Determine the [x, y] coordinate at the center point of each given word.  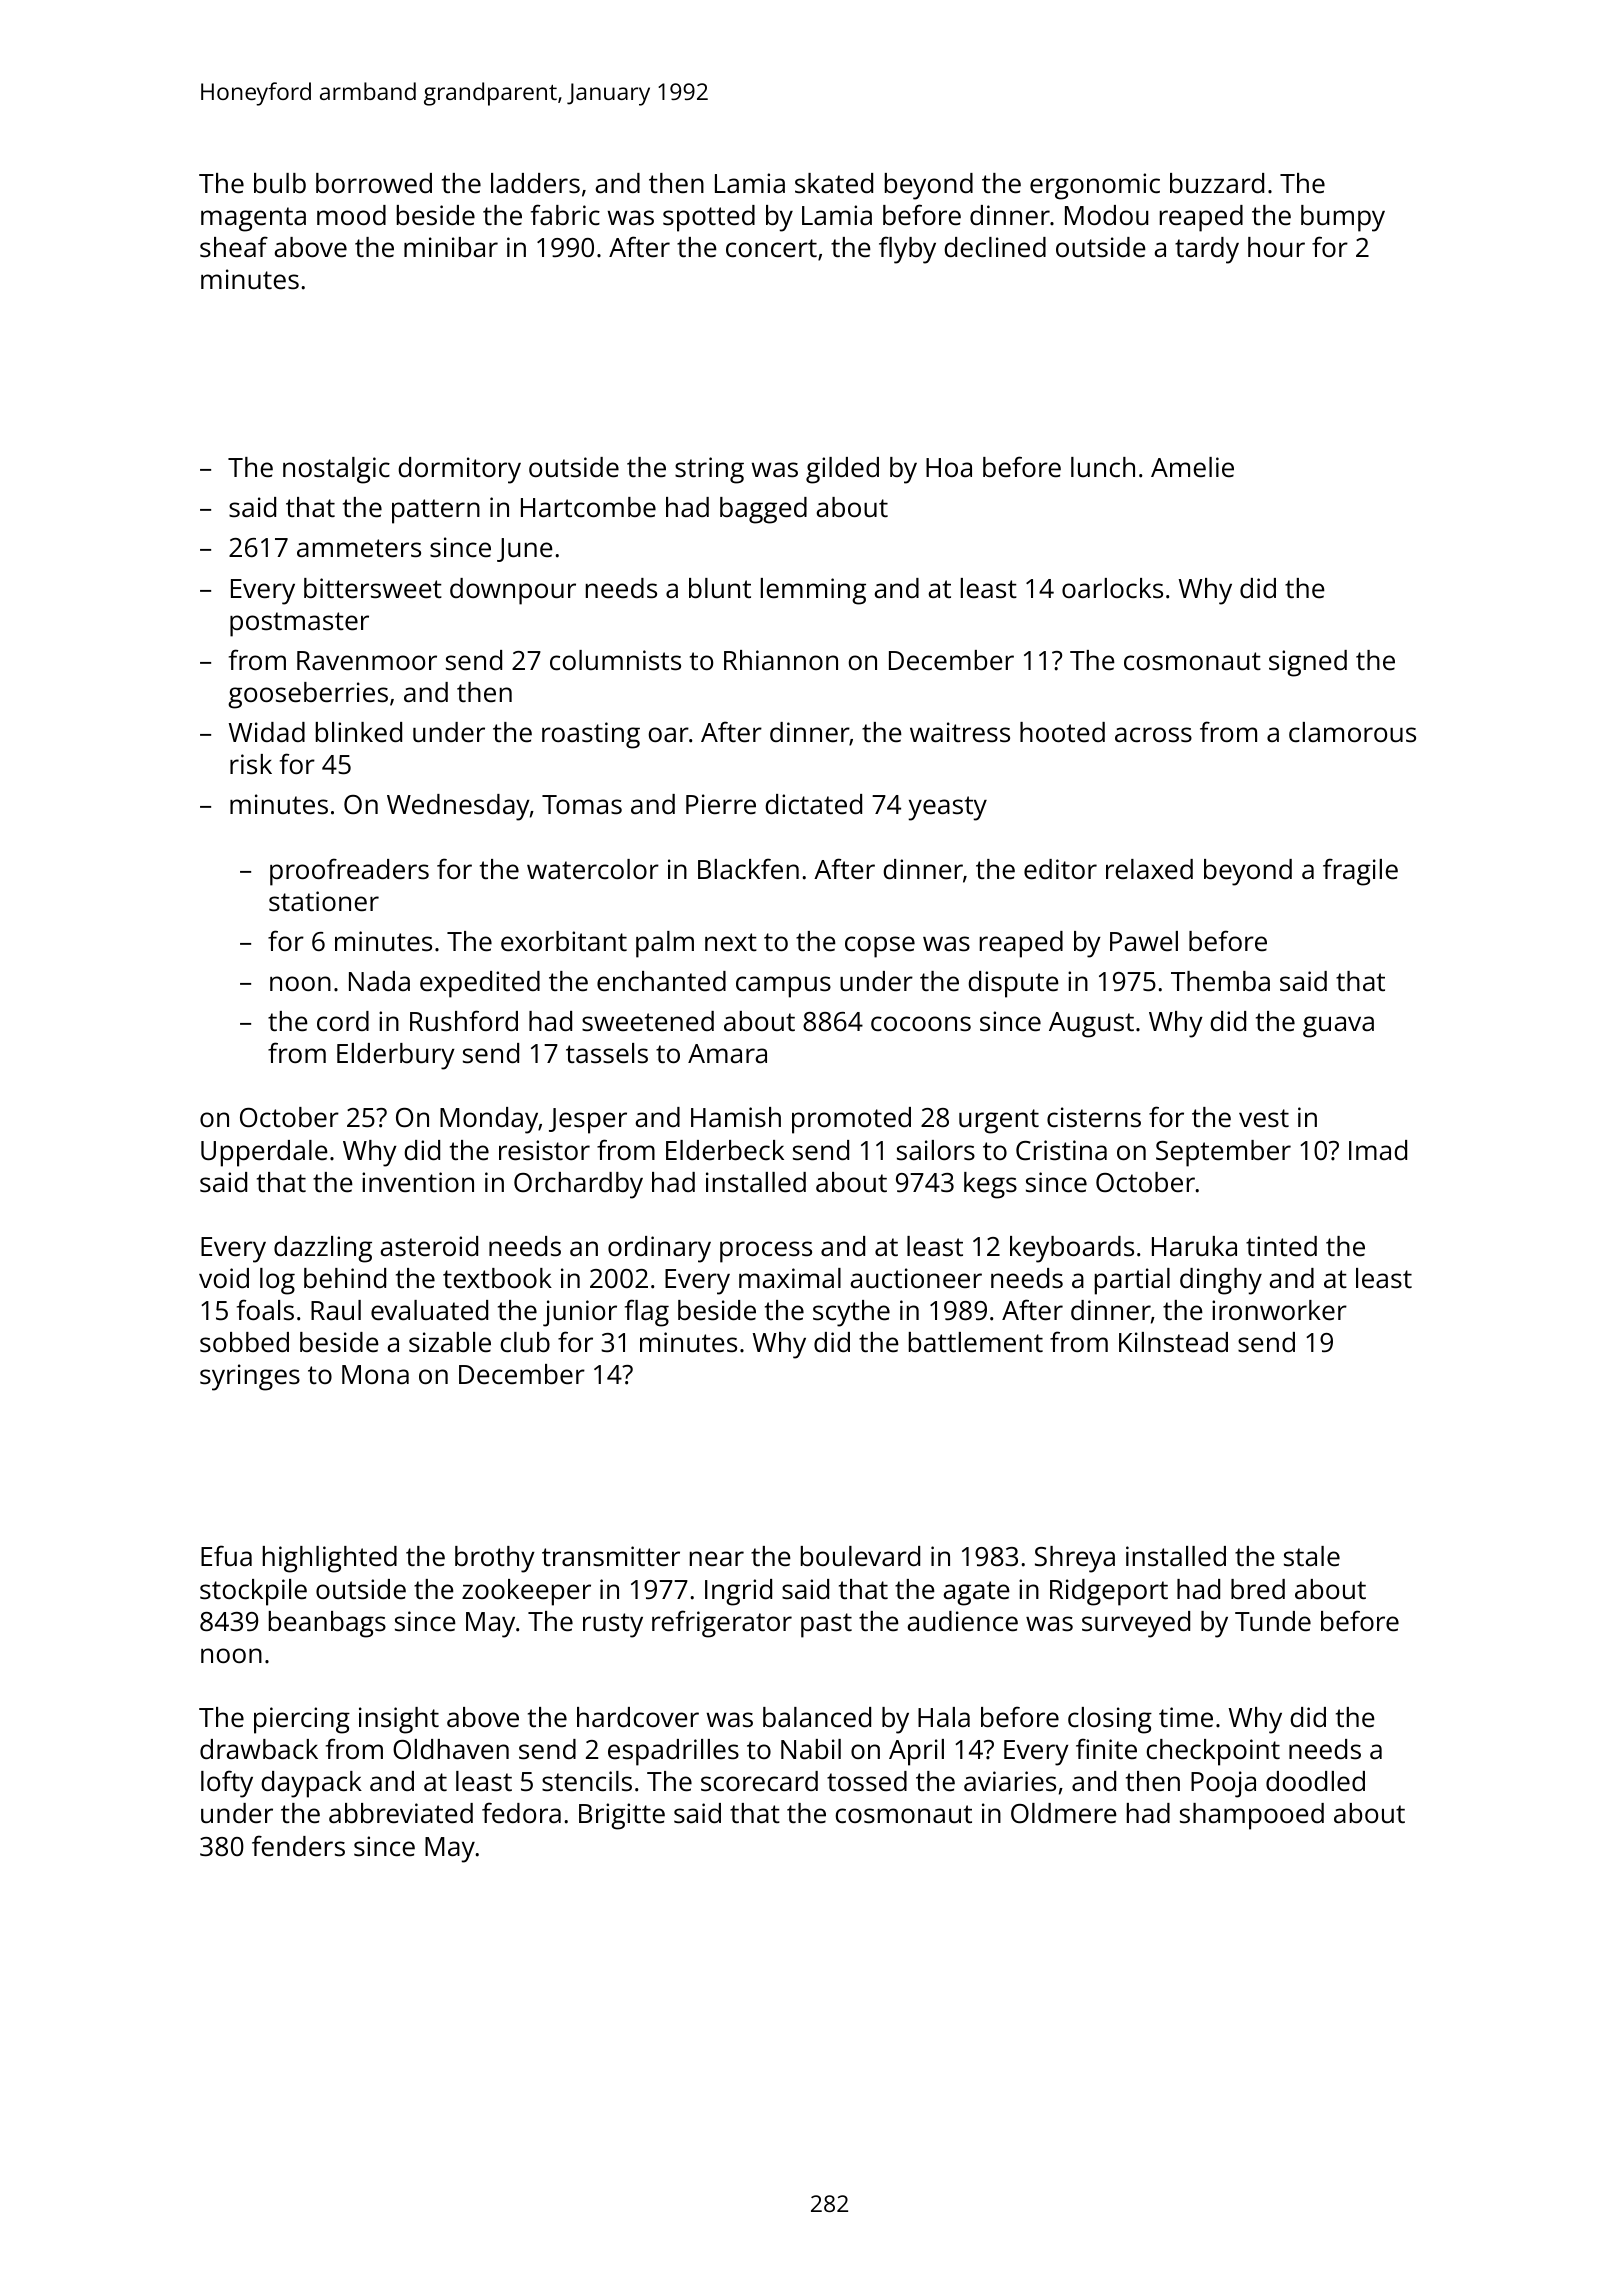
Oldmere [1064, 1813]
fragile [1360, 872]
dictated [813, 804]
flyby [907, 250]
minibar [451, 247]
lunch [1103, 467]
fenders [298, 1846]
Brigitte [622, 1816]
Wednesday [458, 807]
